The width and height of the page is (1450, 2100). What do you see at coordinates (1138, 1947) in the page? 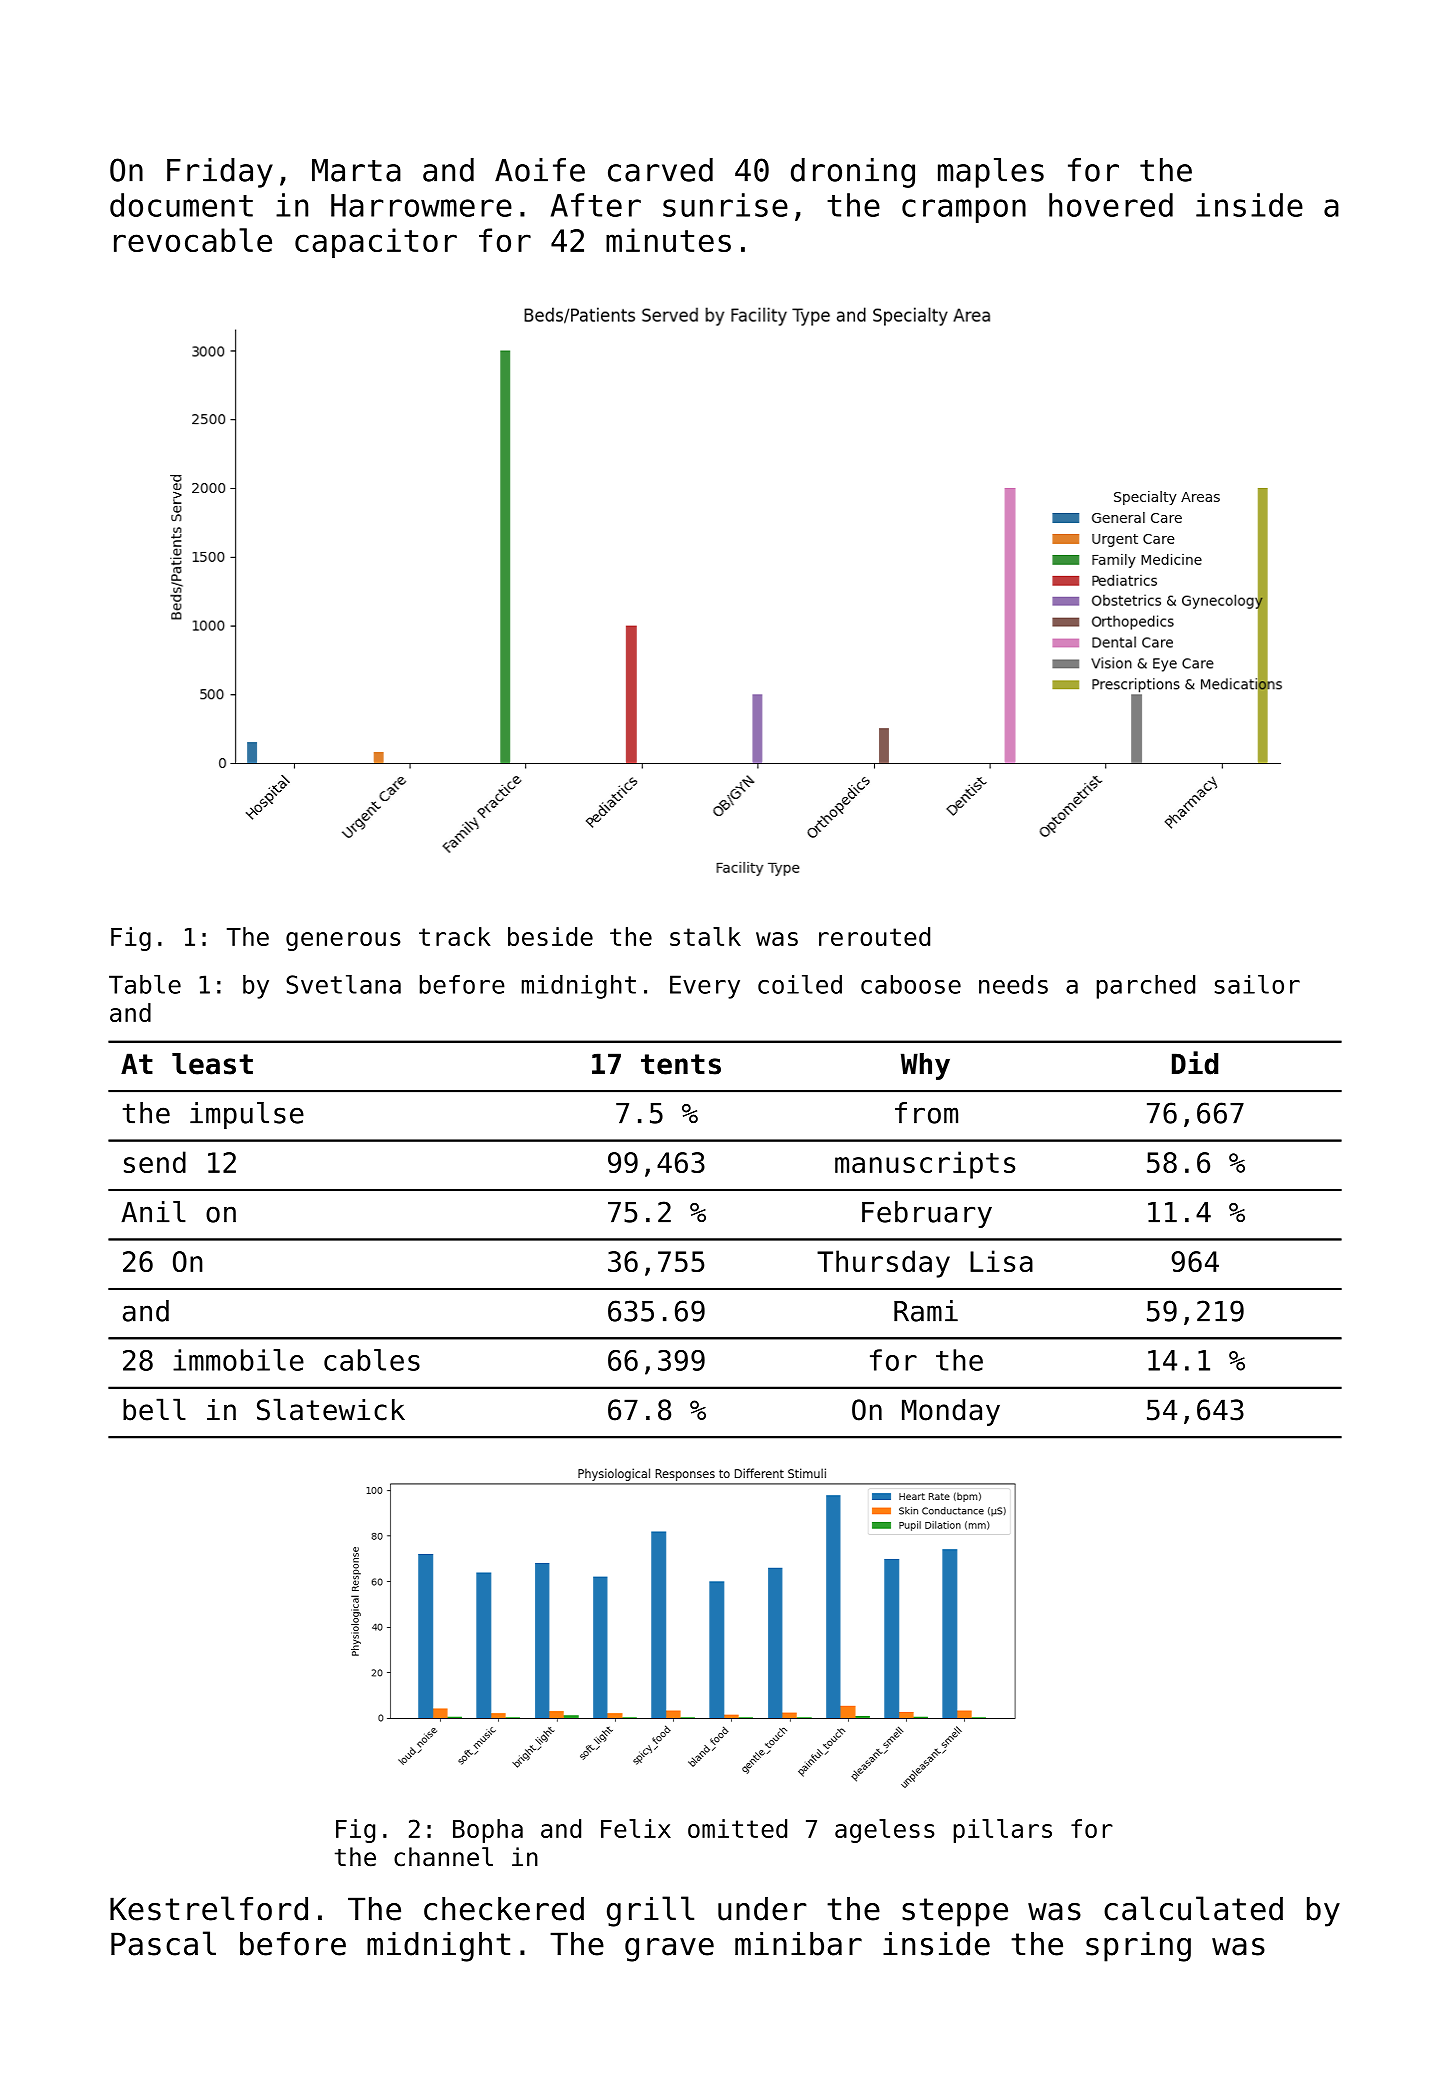
I see `spring` at bounding box center [1138, 1947].
